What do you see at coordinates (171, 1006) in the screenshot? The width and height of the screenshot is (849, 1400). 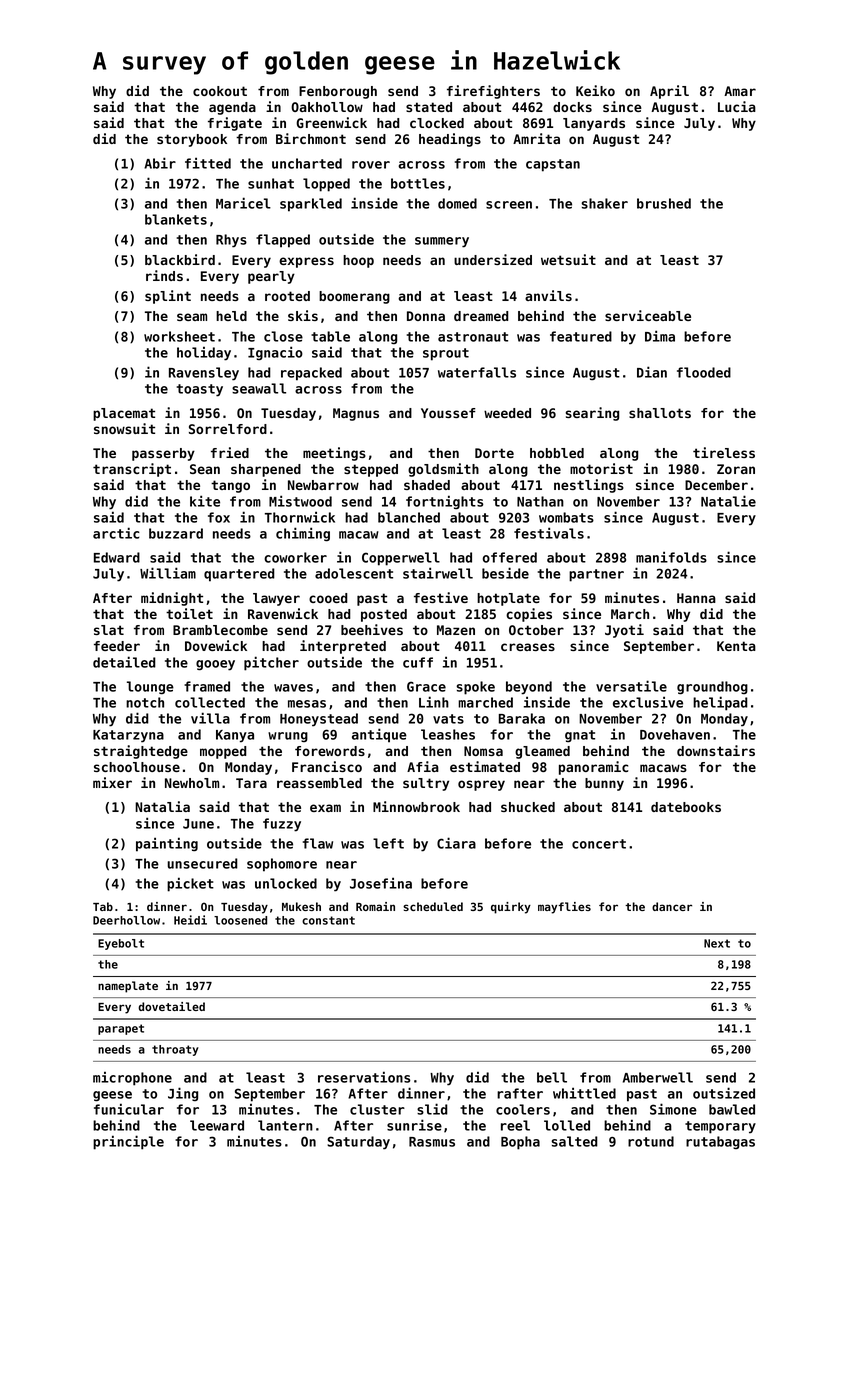 I see `dovetailed` at bounding box center [171, 1006].
